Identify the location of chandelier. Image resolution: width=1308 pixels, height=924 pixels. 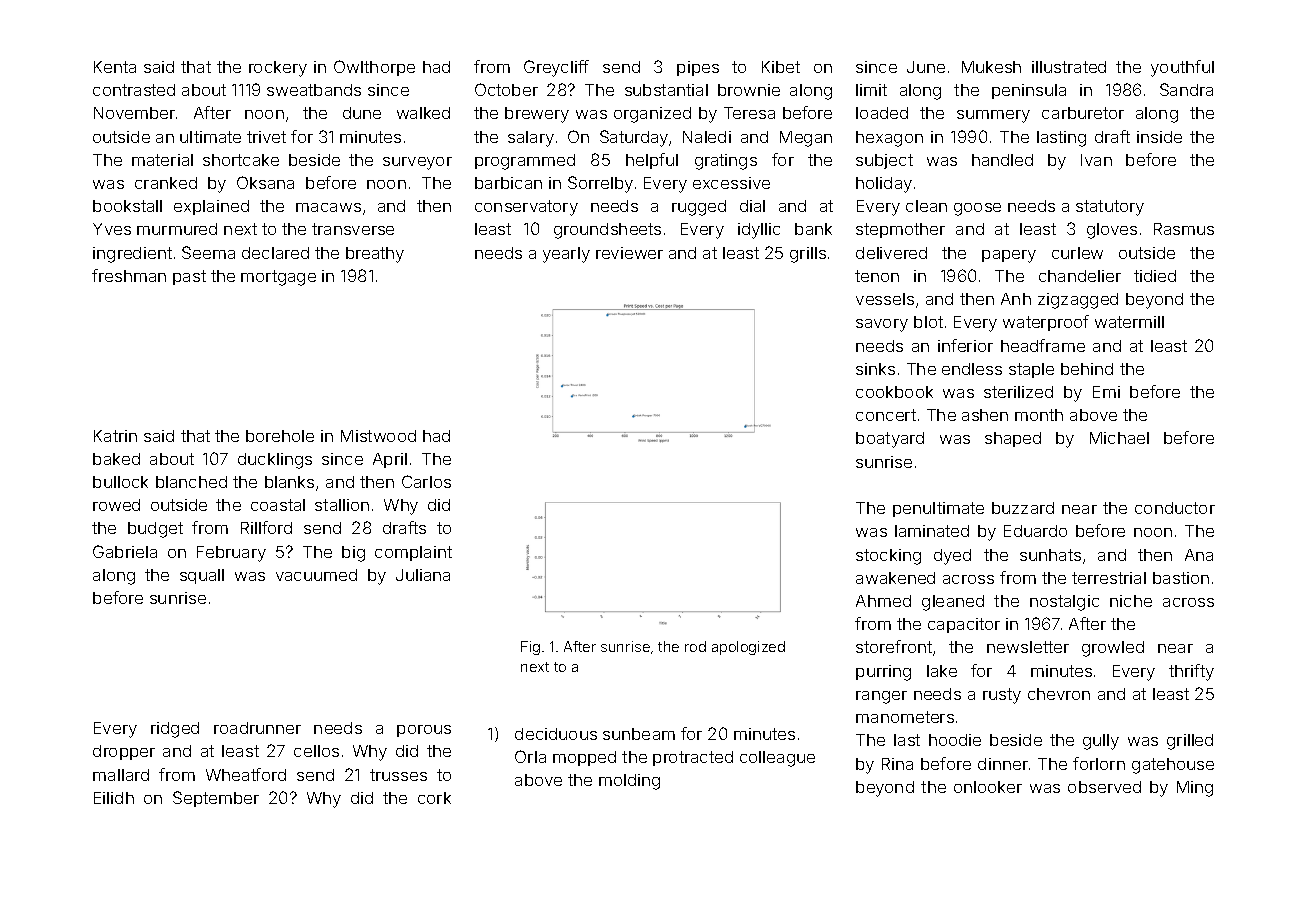
(1080, 276).
